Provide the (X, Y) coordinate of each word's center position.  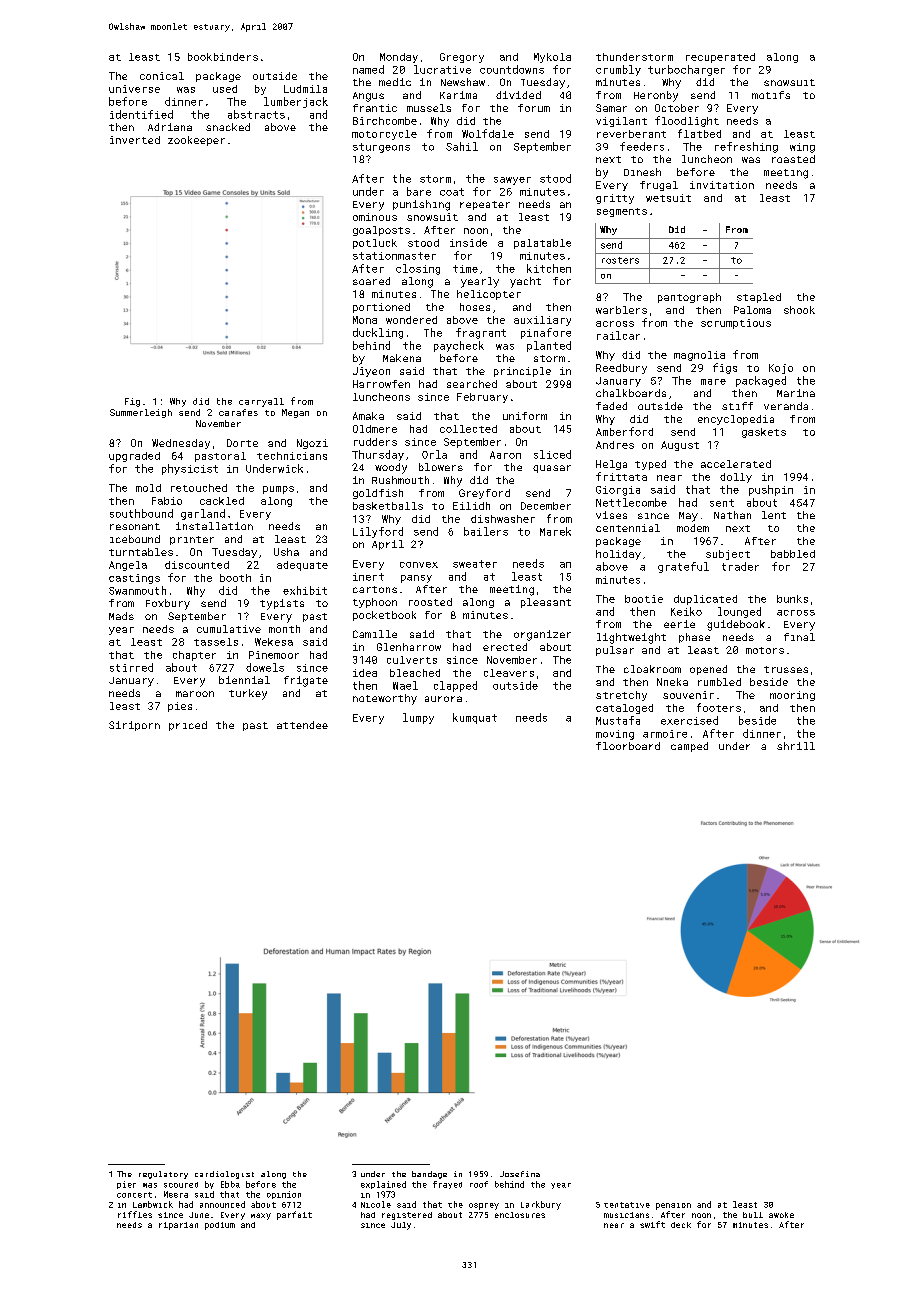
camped (689, 747)
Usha (286, 552)
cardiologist (224, 1175)
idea (365, 673)
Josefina (520, 1174)
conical (162, 76)
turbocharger (686, 70)
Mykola (552, 58)
